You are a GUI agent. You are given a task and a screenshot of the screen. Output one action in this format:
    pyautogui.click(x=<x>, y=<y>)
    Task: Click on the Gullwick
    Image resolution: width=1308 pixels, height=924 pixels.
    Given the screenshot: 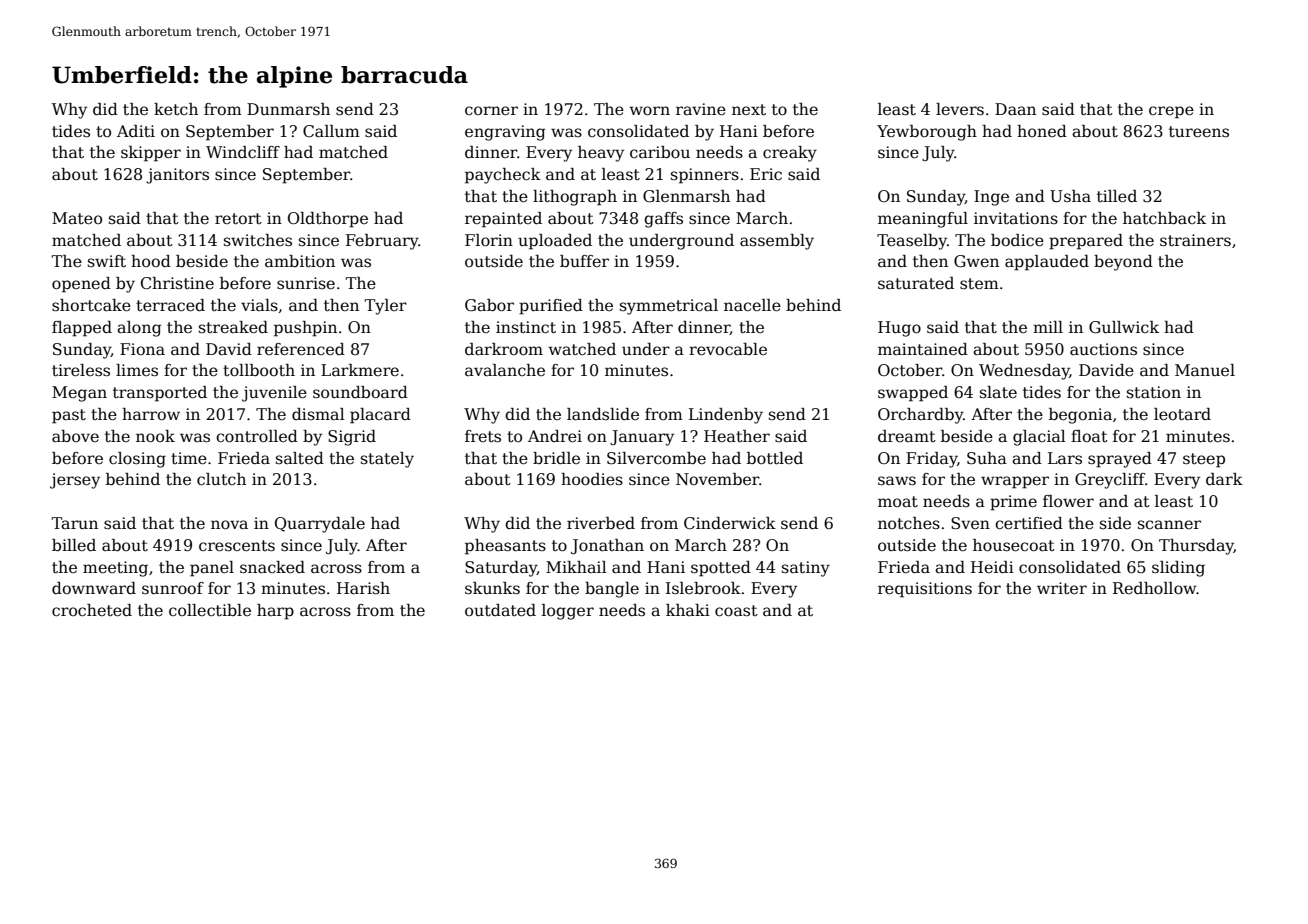 What is the action you would take?
    pyautogui.click(x=1124, y=327)
